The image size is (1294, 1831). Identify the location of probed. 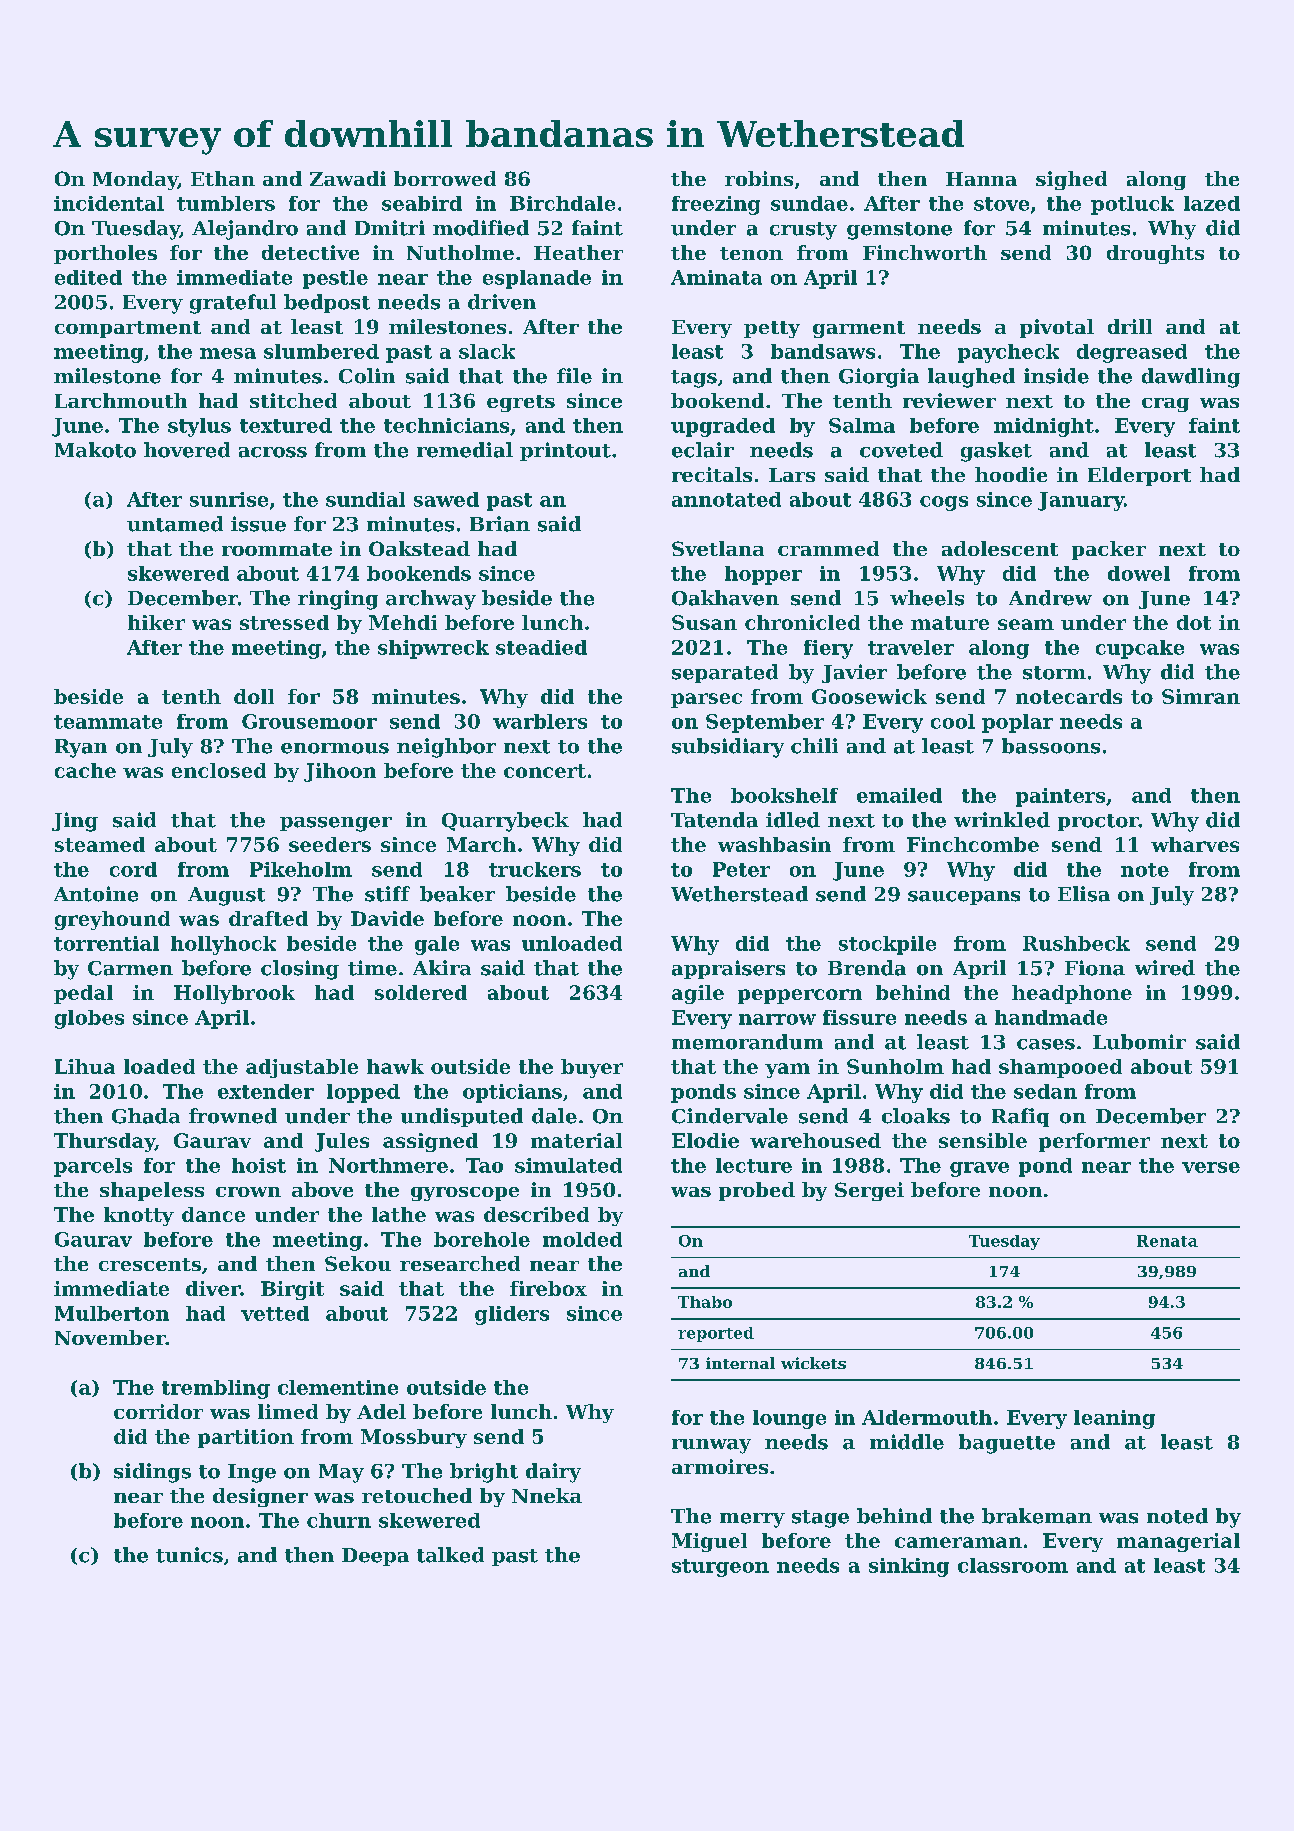
(757, 1191).
